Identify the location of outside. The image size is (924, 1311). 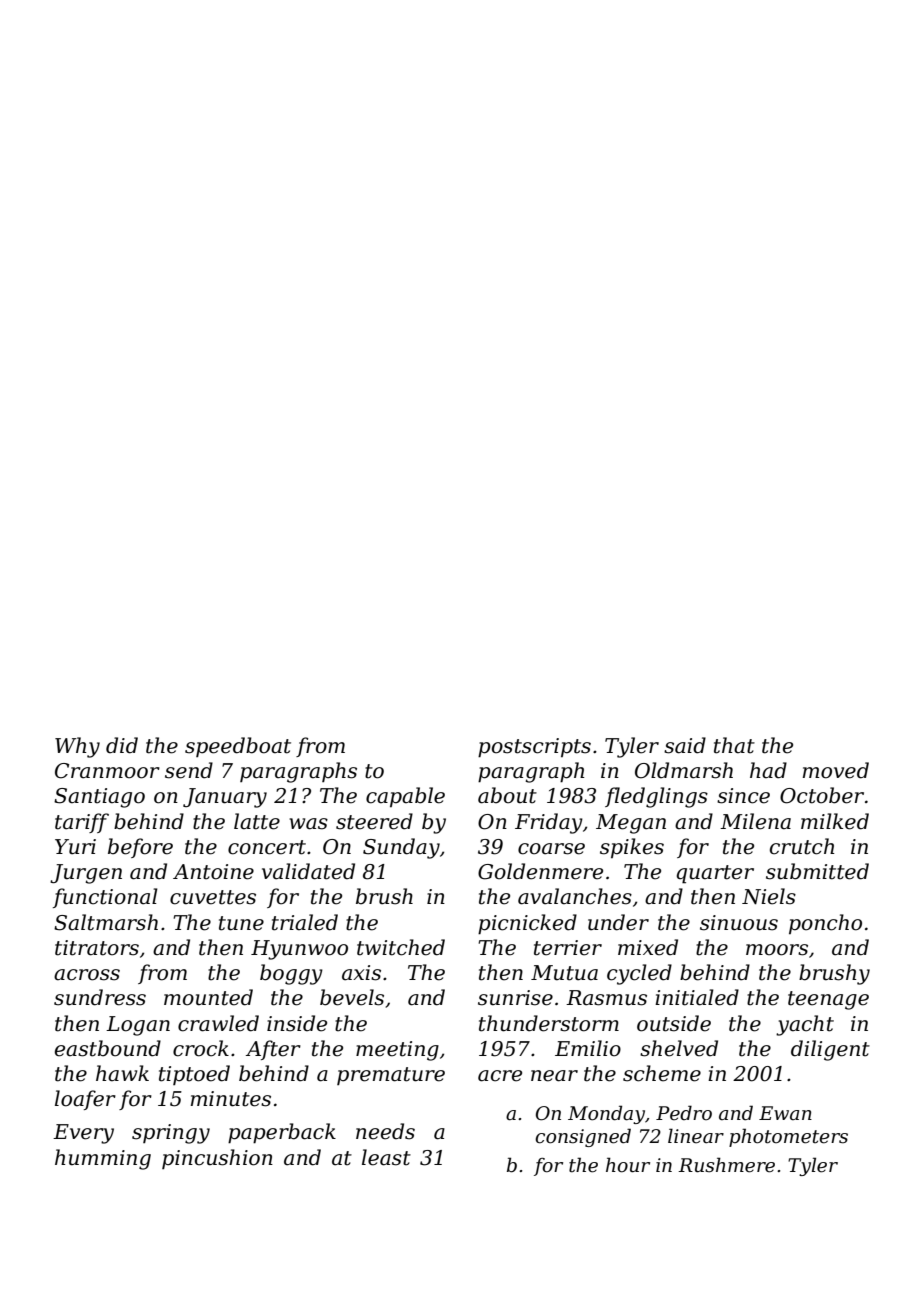
(674, 1023).
